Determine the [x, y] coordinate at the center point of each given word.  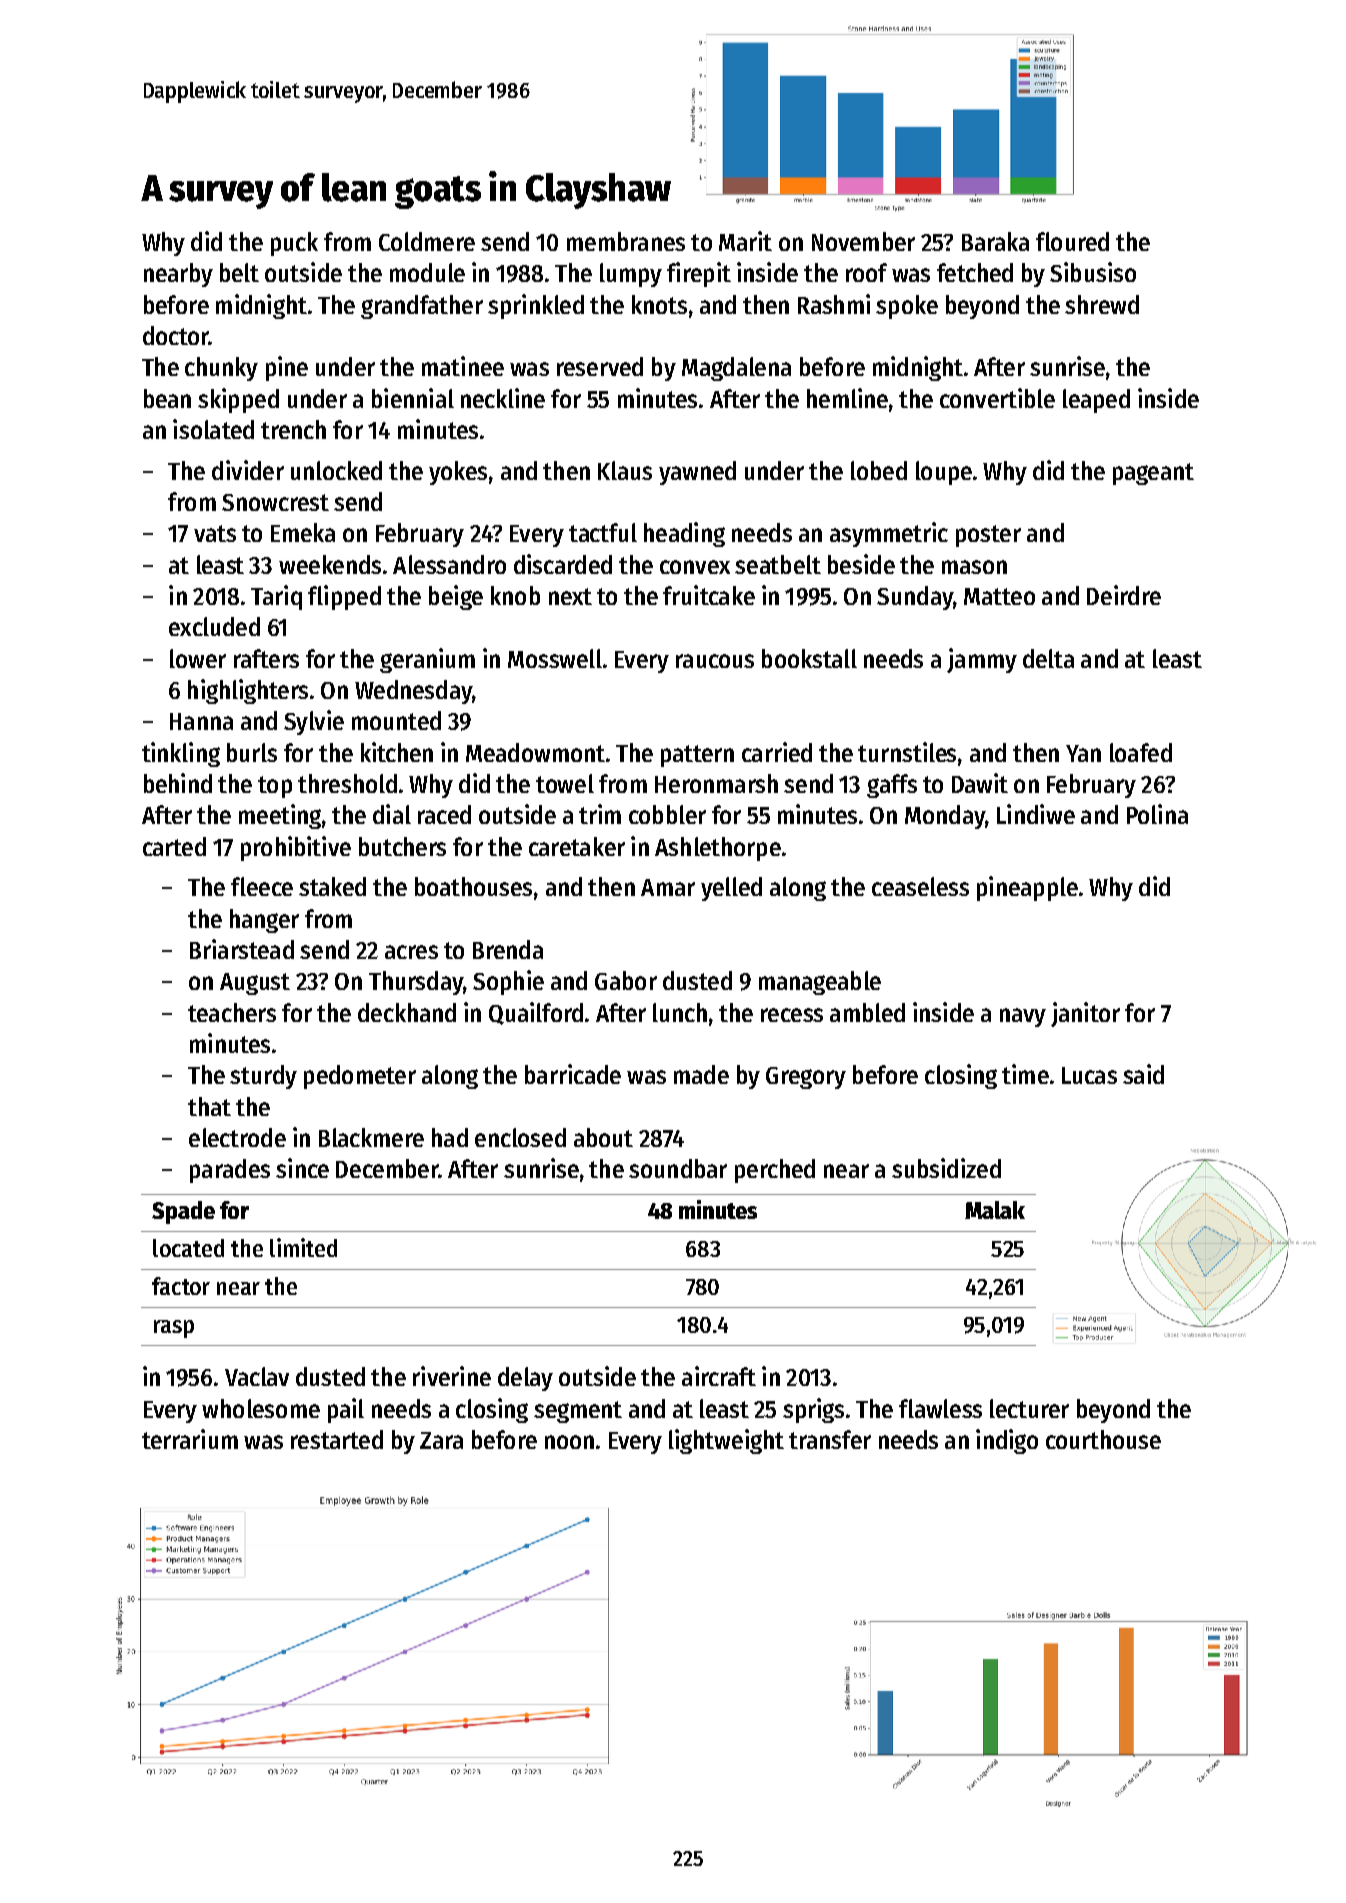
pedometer [360, 1077]
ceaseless [920, 886]
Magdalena [736, 369]
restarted [337, 1439]
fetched [975, 272]
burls [252, 752]
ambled [867, 1012]
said [1143, 1074]
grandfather [422, 307]
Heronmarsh [716, 783]
